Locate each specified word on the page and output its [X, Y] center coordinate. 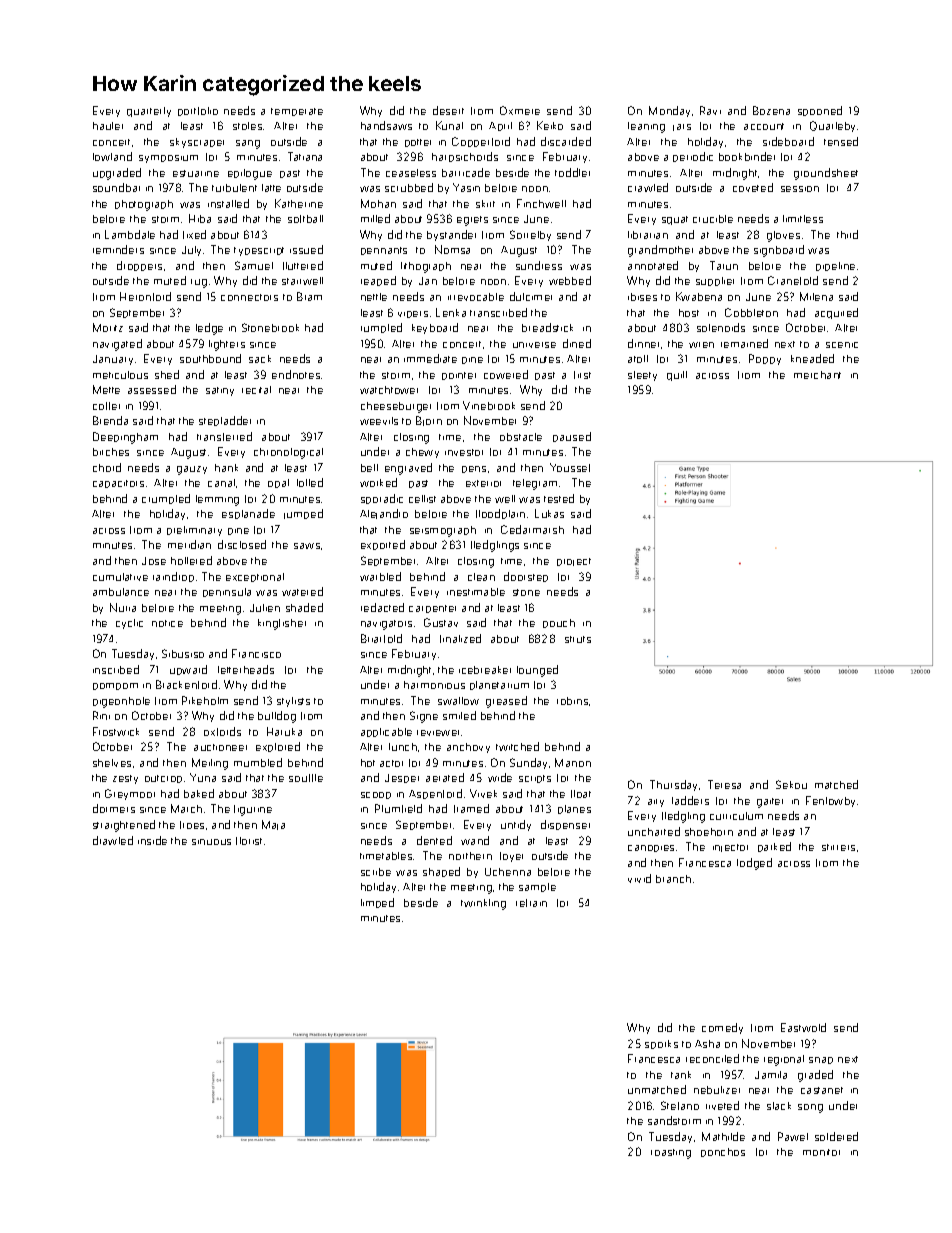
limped [377, 903]
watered [302, 591]
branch [673, 879]
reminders [118, 249]
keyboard [435, 328]
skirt [485, 204]
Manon [573, 762]
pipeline [835, 266]
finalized [460, 638]
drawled [113, 840]
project [574, 562]
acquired [836, 313]
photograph [144, 205]
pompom [115, 686]
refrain [531, 903]
